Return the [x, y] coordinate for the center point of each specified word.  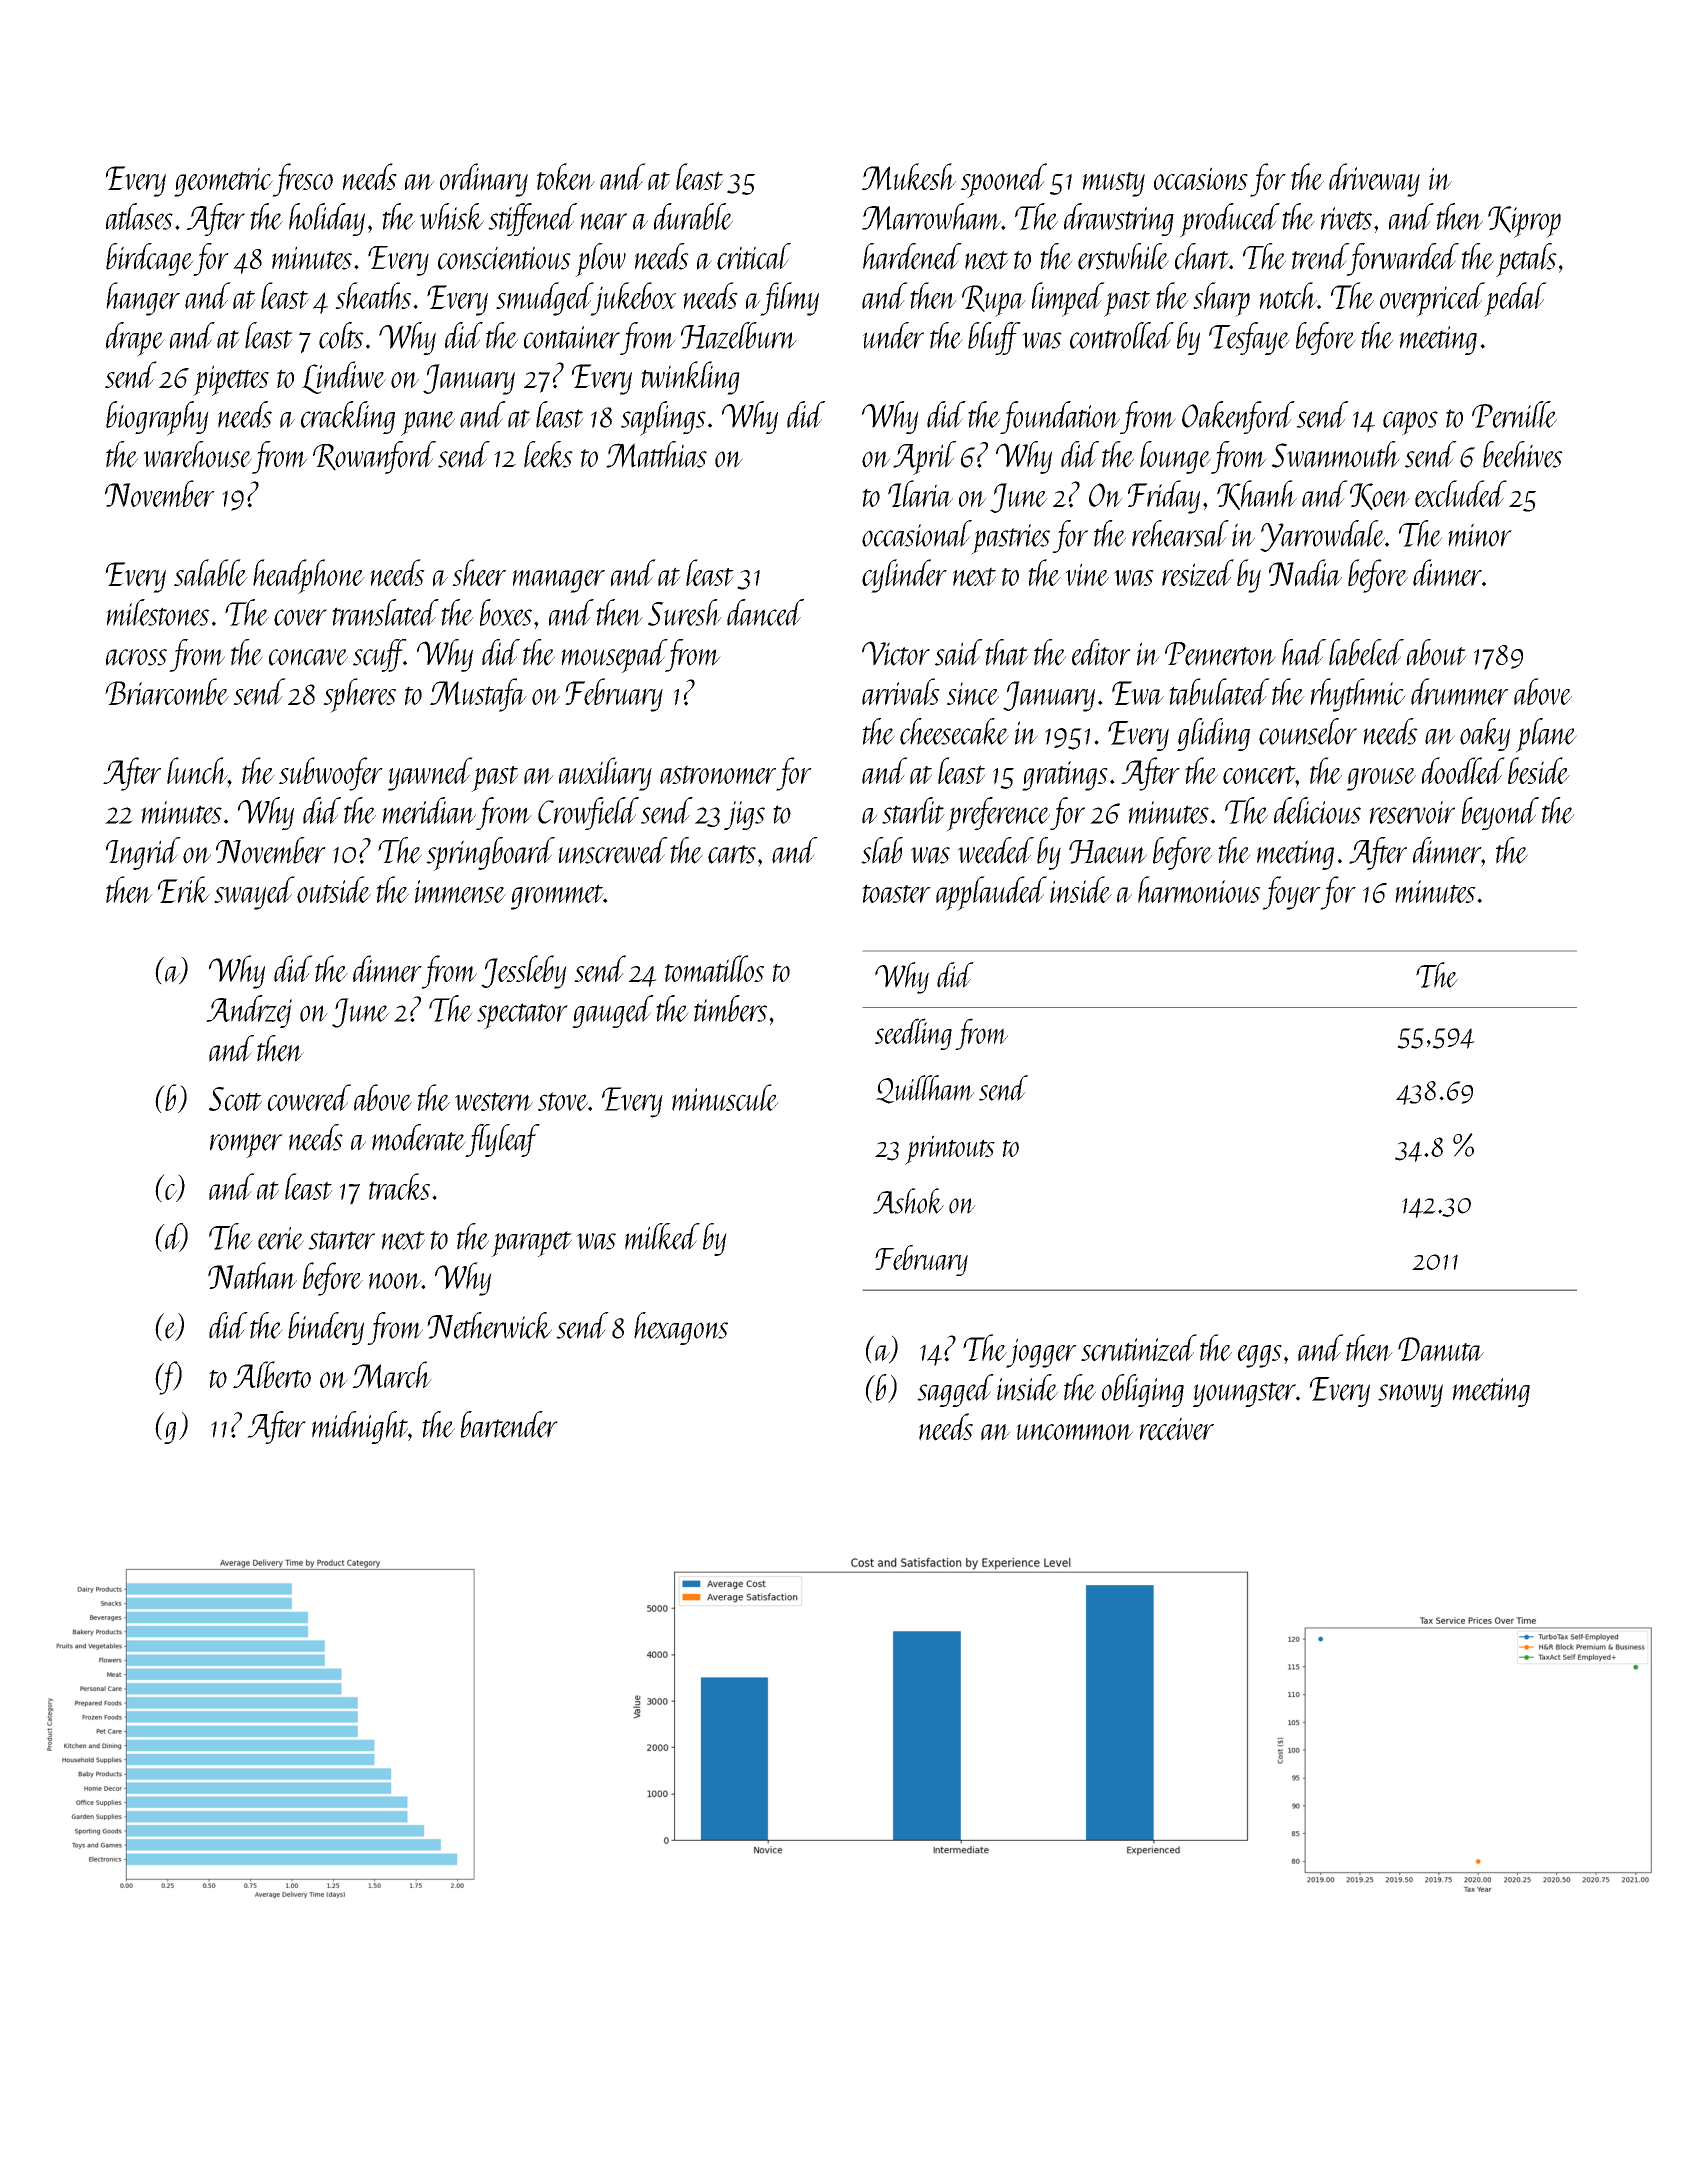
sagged [955, 1390]
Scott [235, 1099]
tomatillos [714, 968]
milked [662, 1236]
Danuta [1441, 1349]
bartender [509, 1424]
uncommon [1074, 1432]
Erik [183, 889]
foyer [1291, 893]
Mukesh [909, 176]
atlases [139, 216]
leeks [548, 454]
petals [1526, 260]
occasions [1201, 178]
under [893, 335]
